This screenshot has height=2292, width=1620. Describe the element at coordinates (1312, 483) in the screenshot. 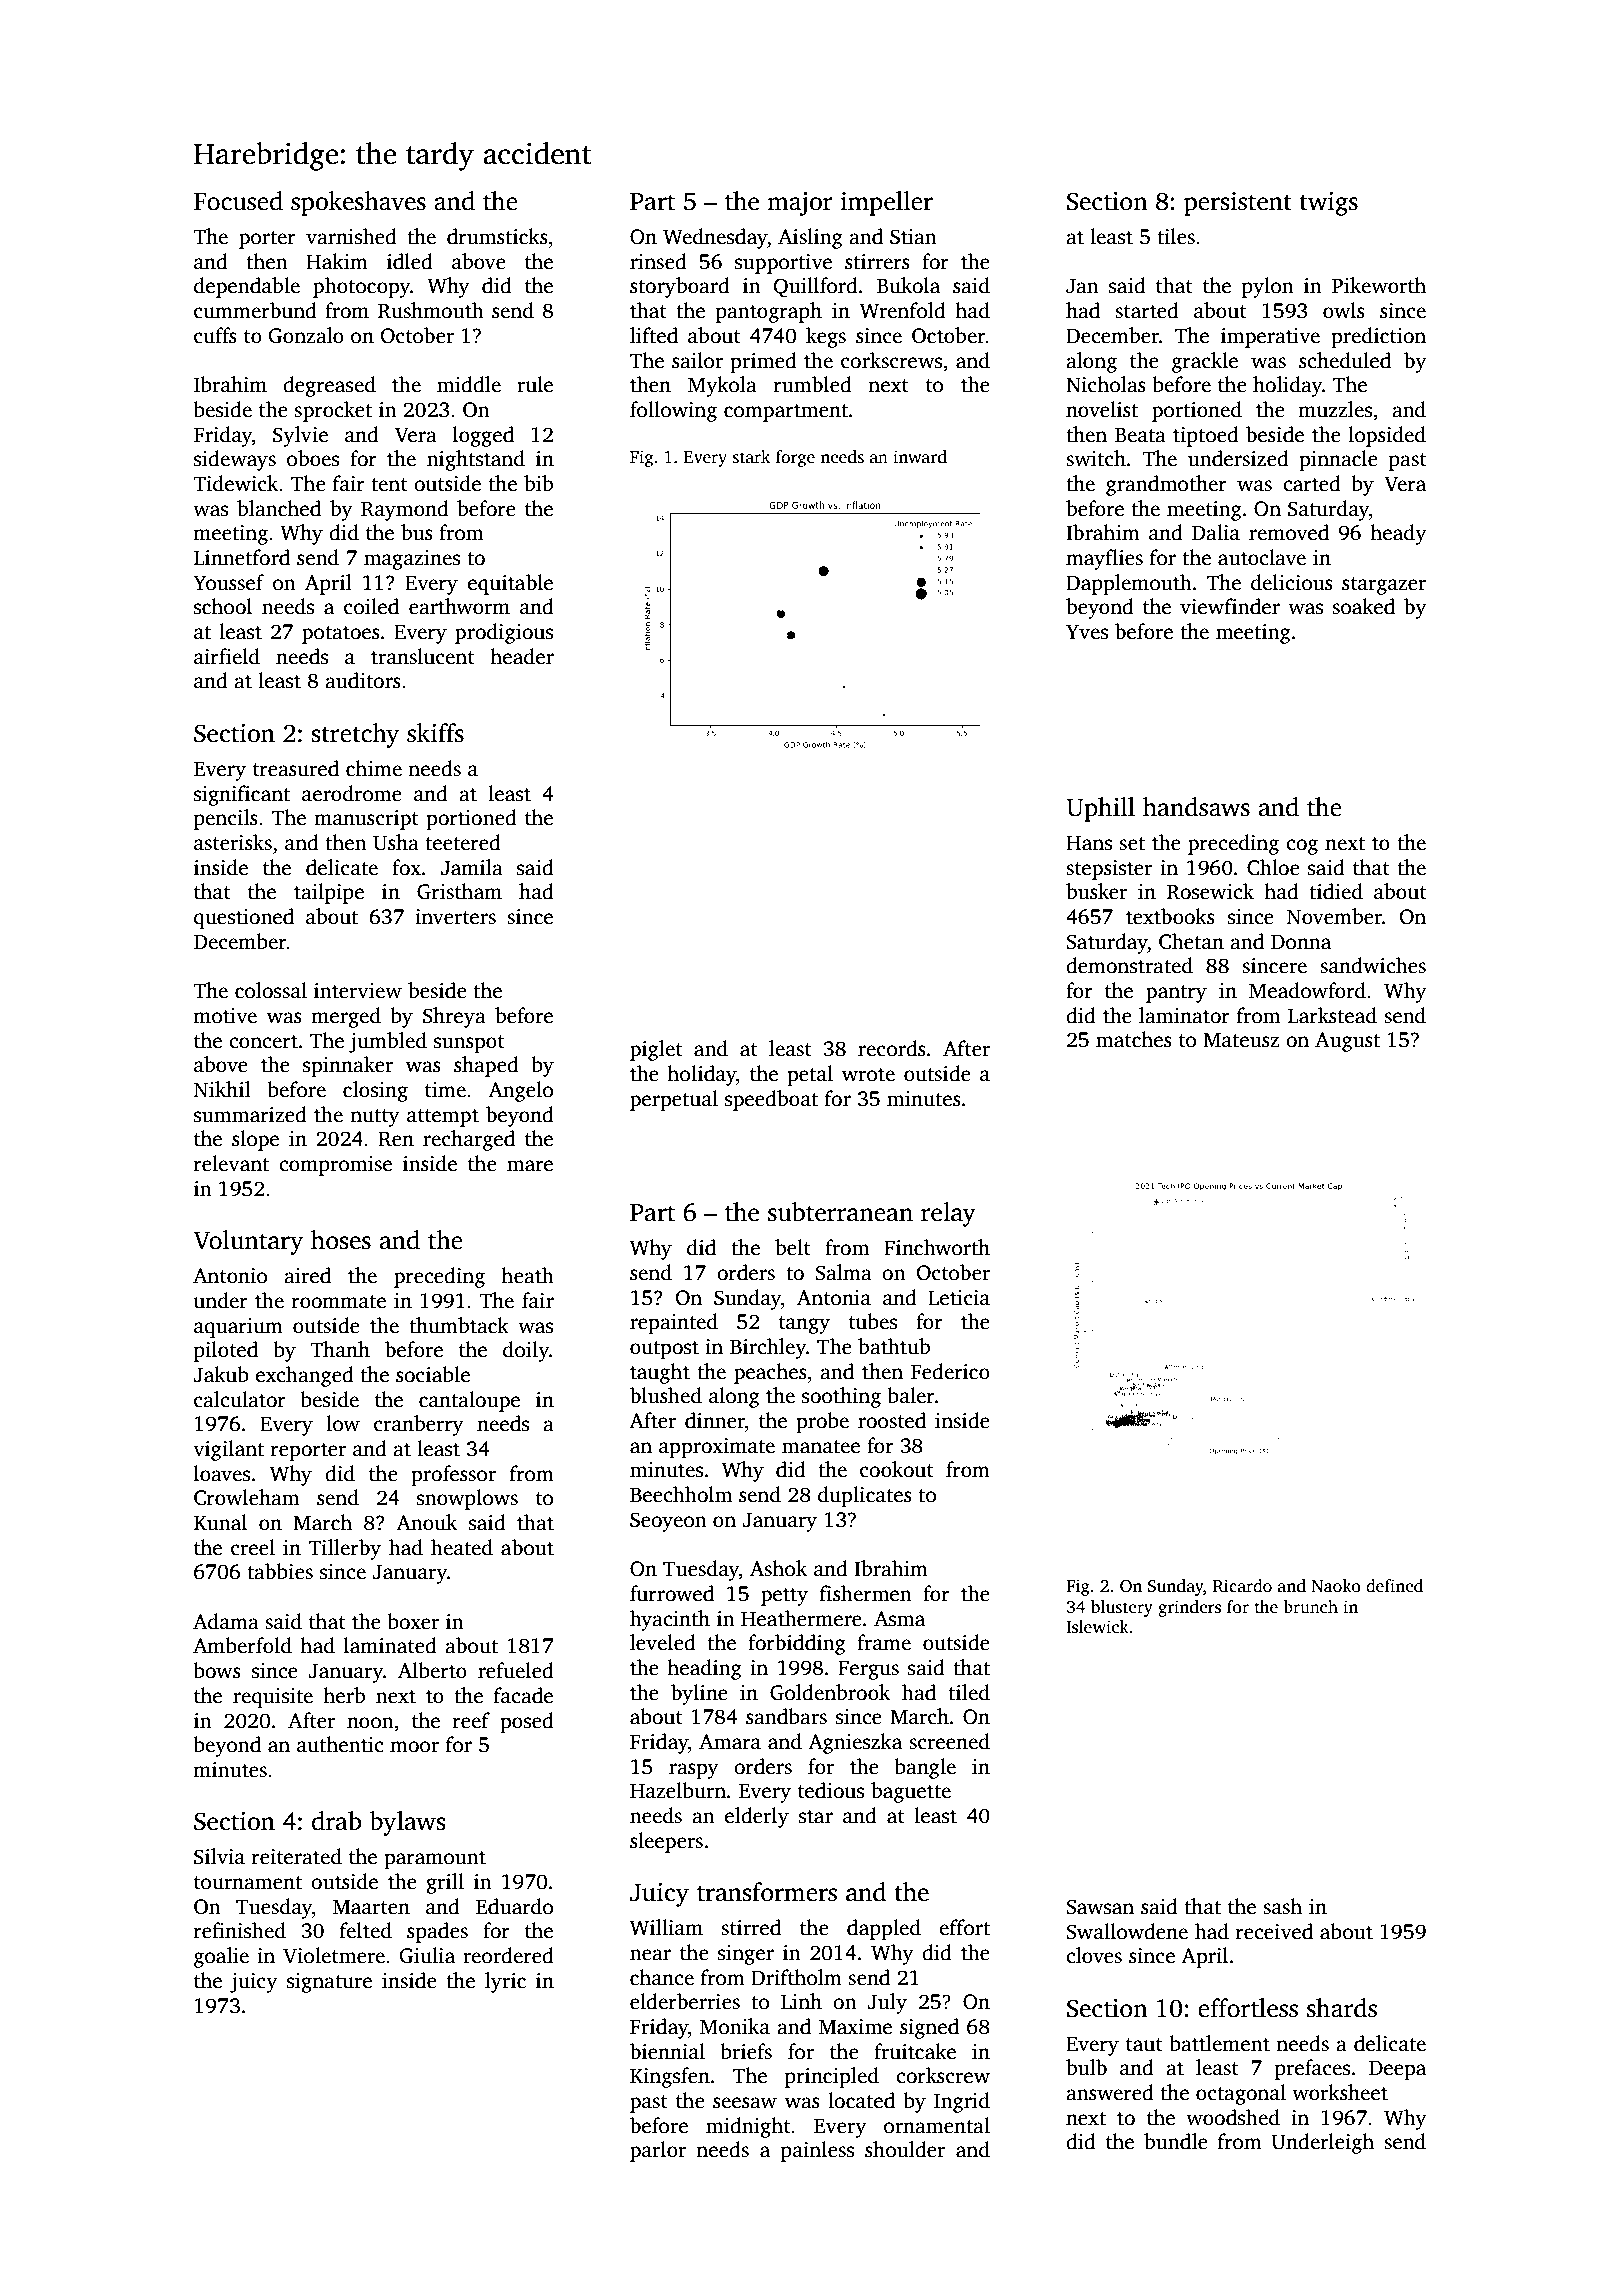

I see `carted` at that location.
